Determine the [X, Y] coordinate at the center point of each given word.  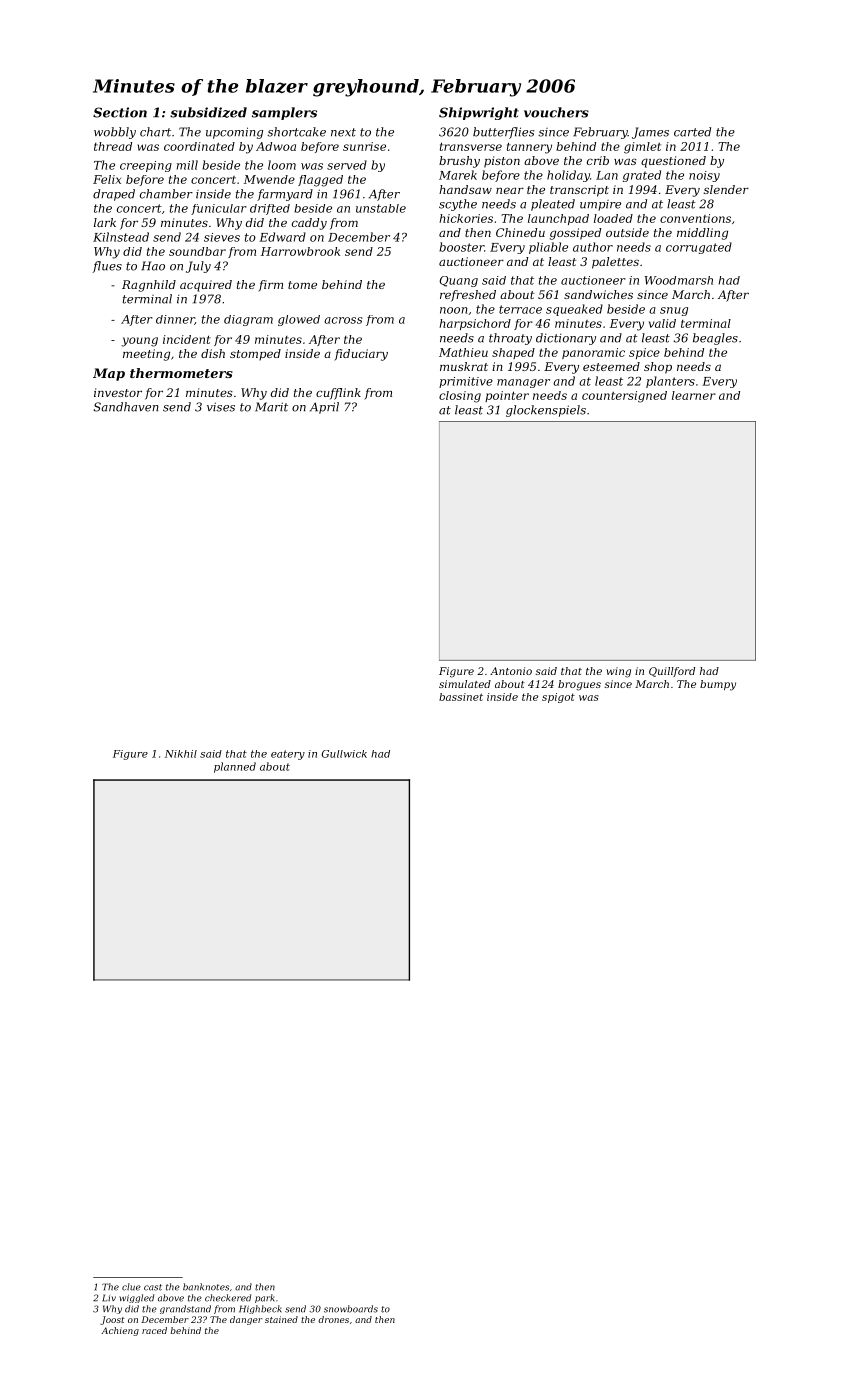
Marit [271, 407]
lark [105, 222]
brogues [579, 685]
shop [658, 368]
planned [235, 767]
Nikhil [181, 754]
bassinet [461, 697]
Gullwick [344, 754]
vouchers [556, 112]
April [324, 408]
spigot [558, 698]
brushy [459, 162]
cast [153, 1287]
